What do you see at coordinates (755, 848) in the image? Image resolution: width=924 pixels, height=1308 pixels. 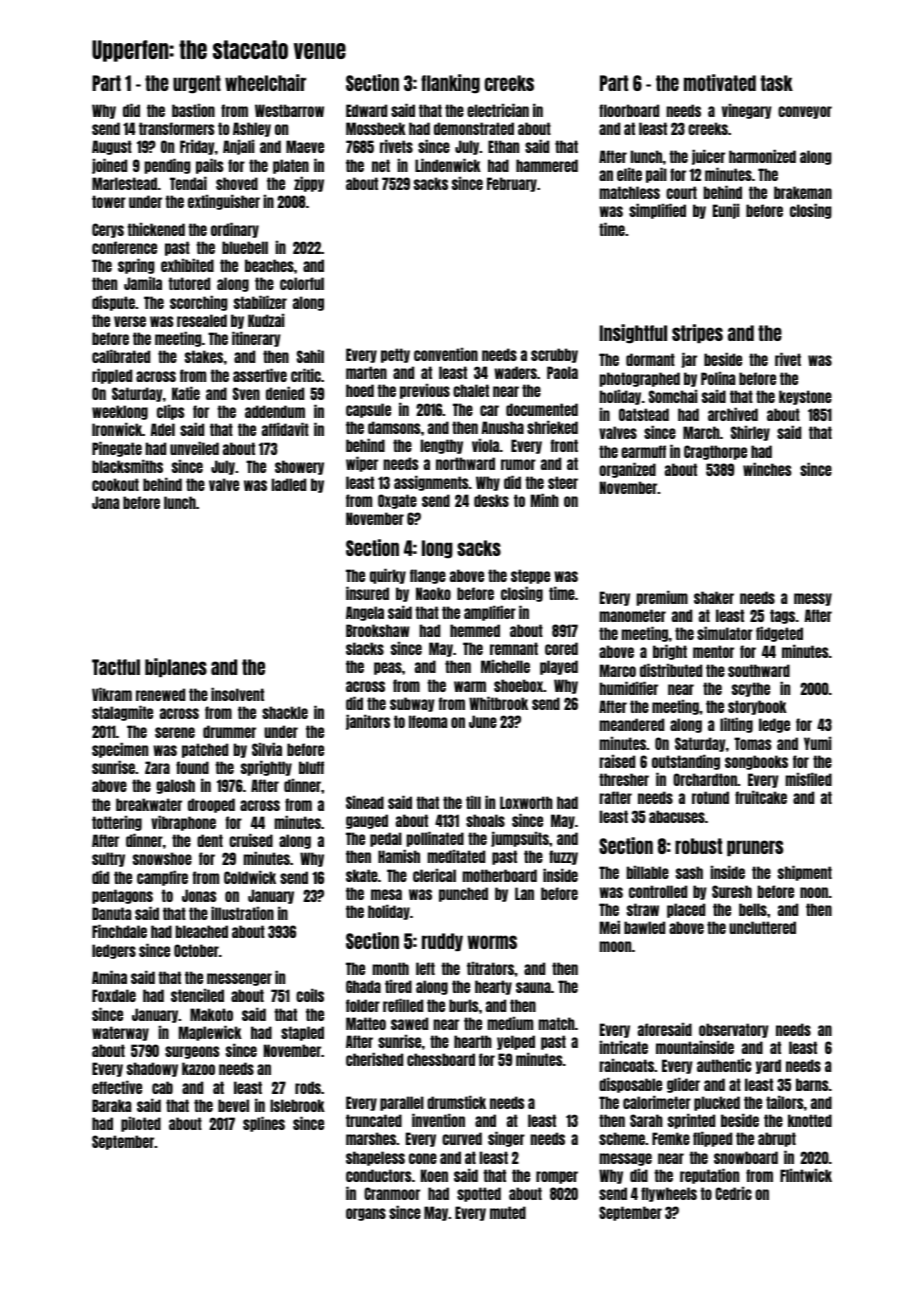 I see `pruners` at bounding box center [755, 848].
